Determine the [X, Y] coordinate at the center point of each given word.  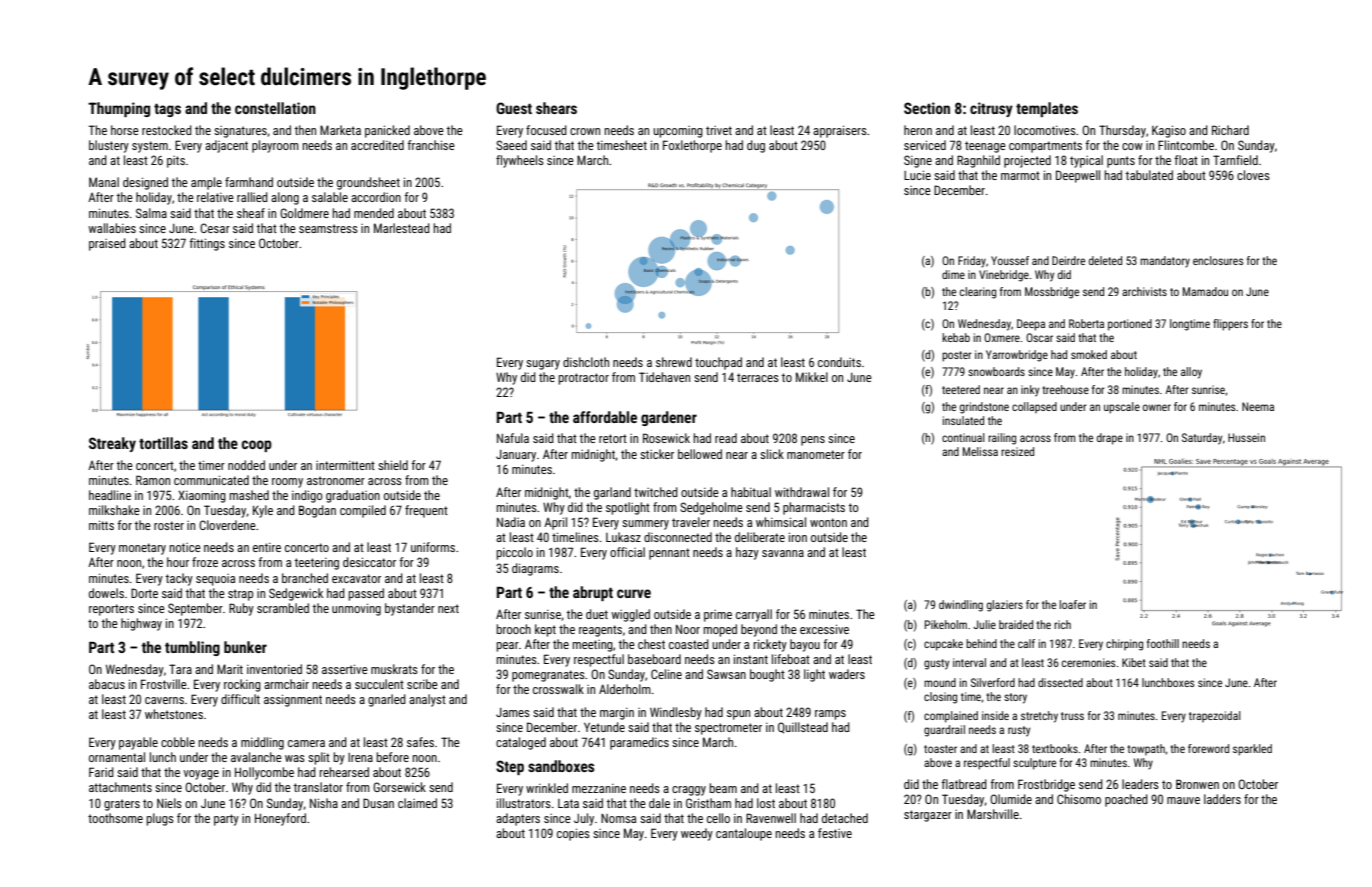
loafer [1072, 604]
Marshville [993, 814]
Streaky [112, 444]
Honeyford [280, 819]
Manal [104, 182]
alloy [1191, 373]
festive [835, 833]
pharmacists [814, 508]
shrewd [674, 362]
